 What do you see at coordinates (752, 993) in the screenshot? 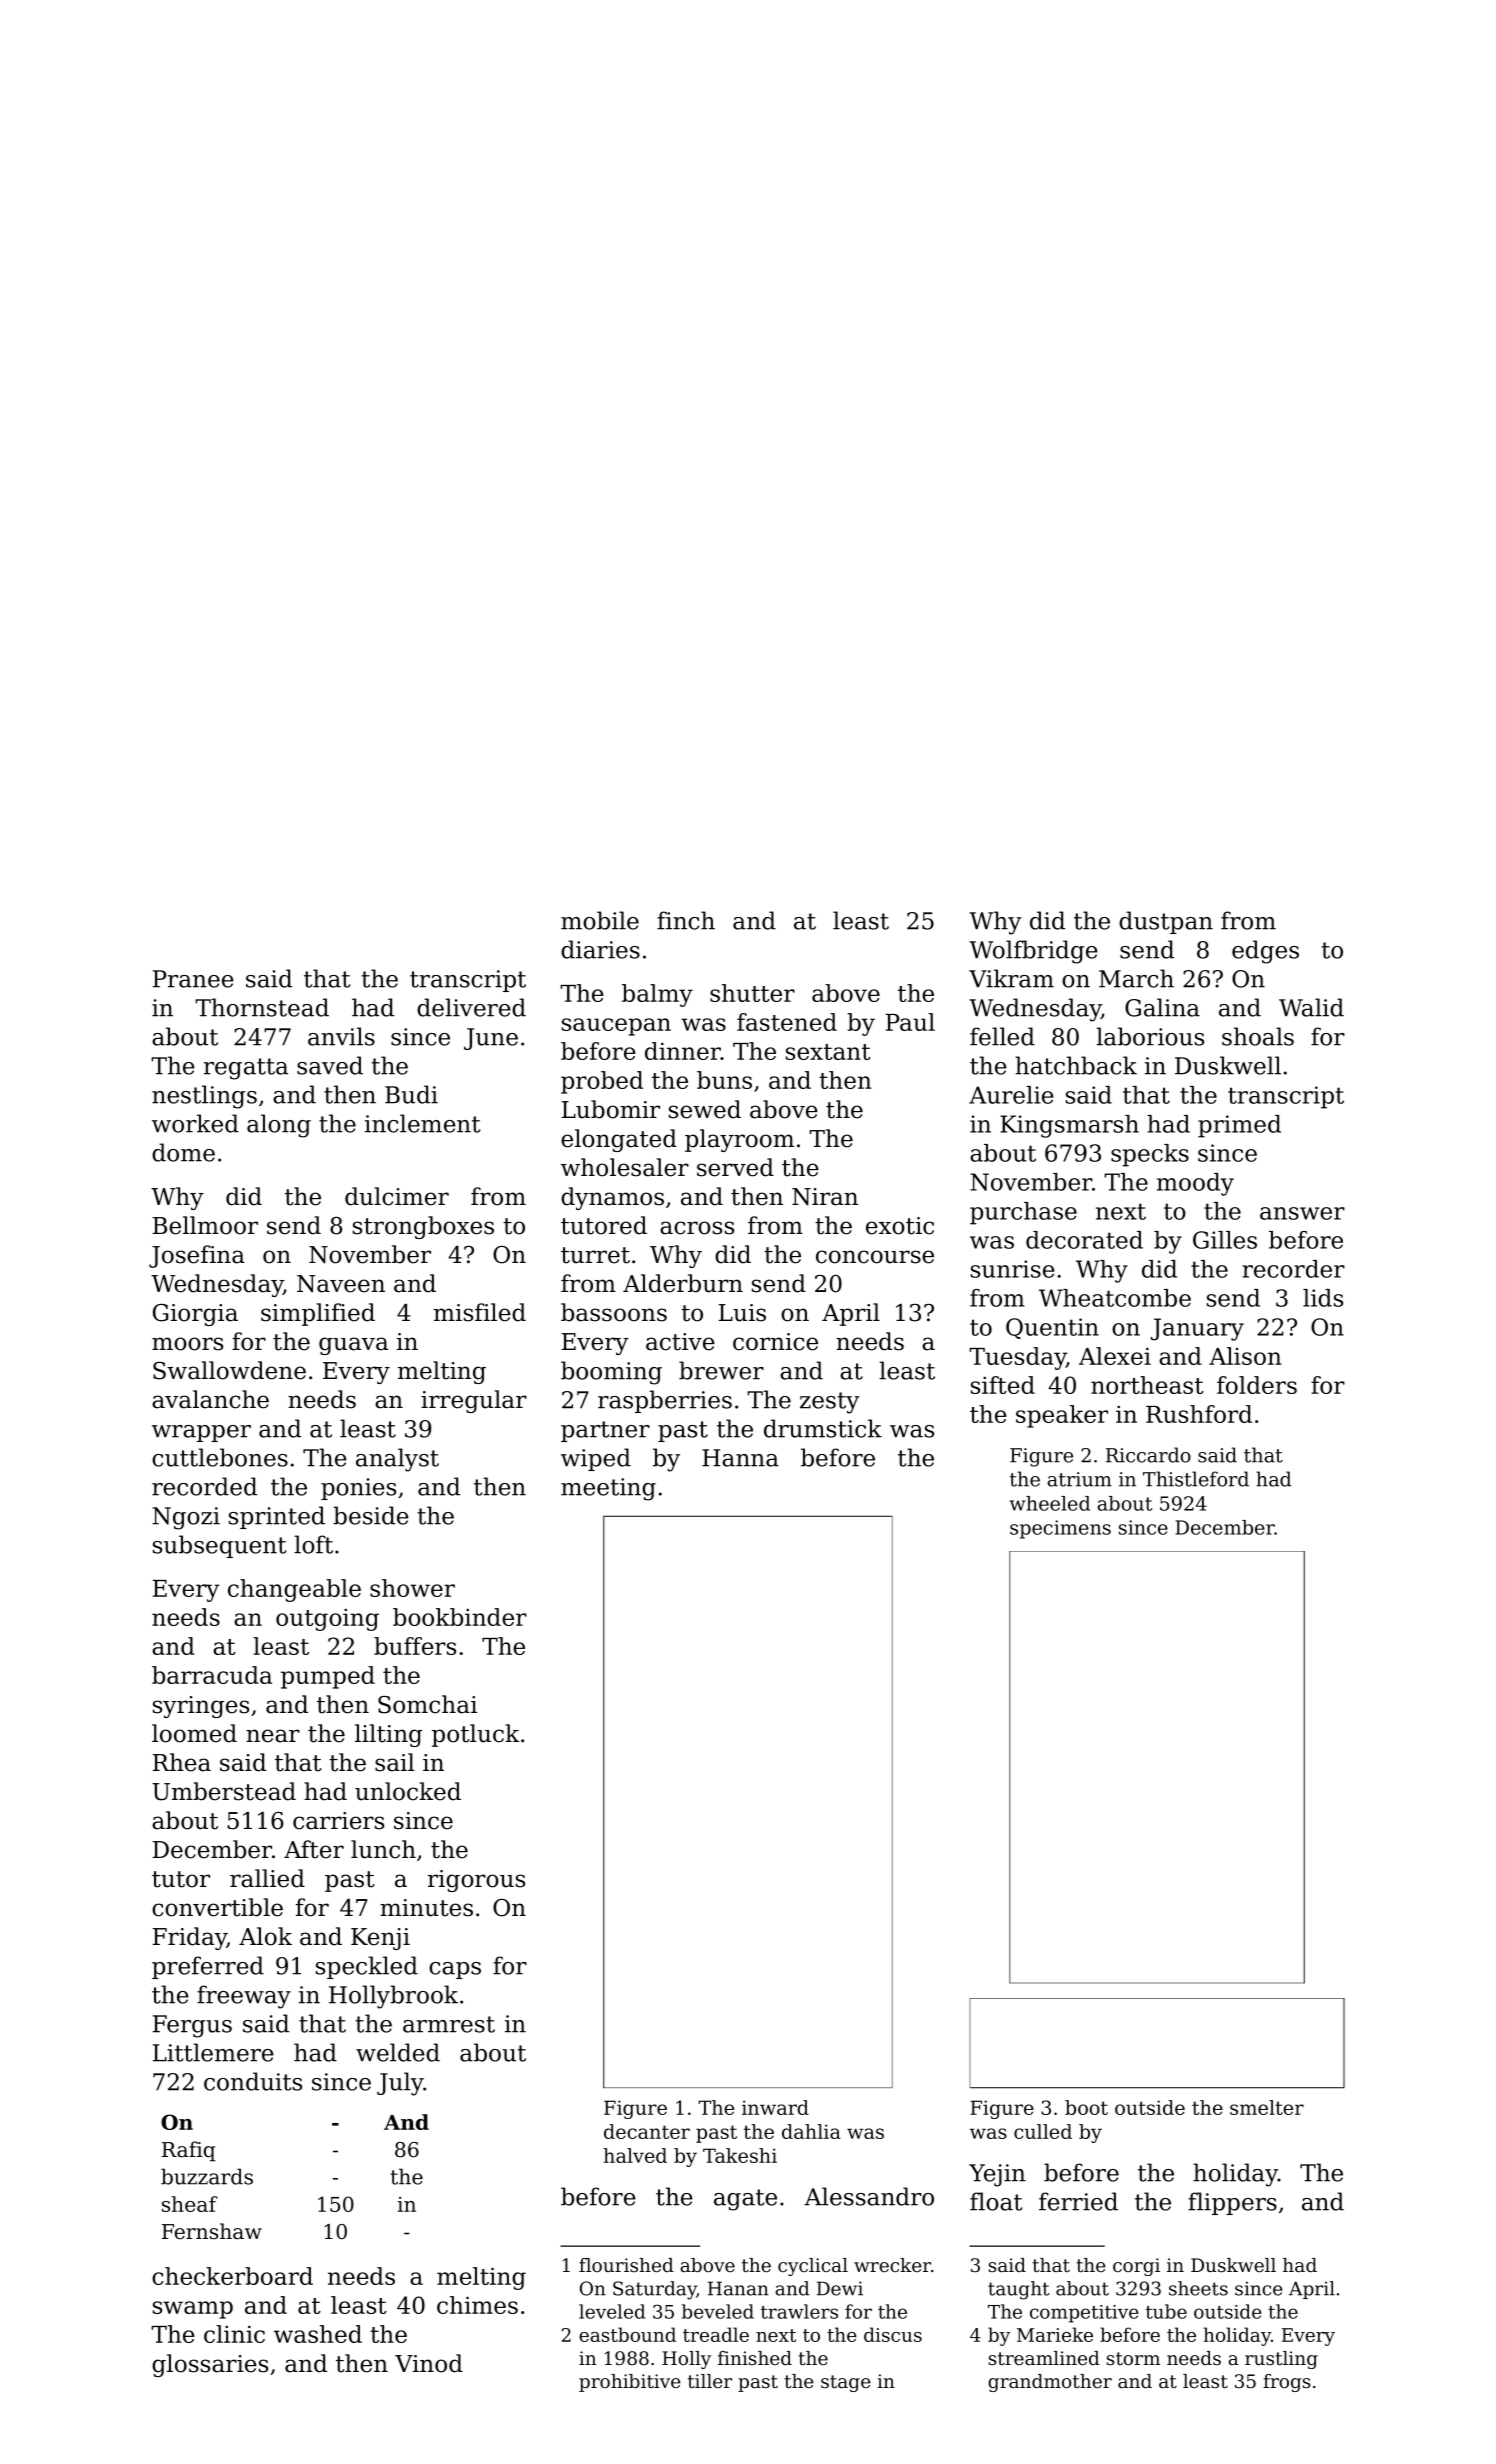
I see `shutter` at bounding box center [752, 993].
